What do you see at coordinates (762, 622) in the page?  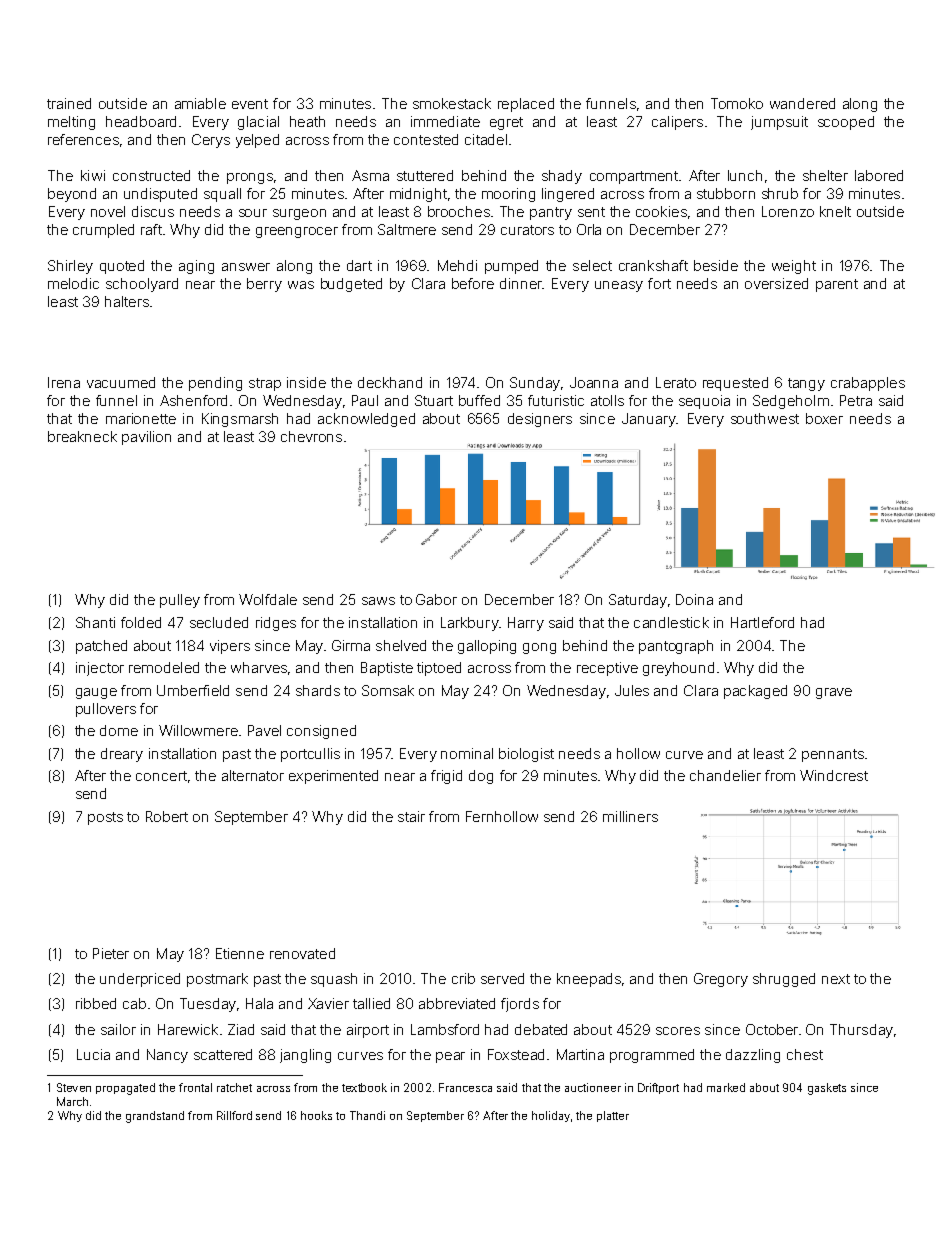 I see `Hartleford` at bounding box center [762, 622].
